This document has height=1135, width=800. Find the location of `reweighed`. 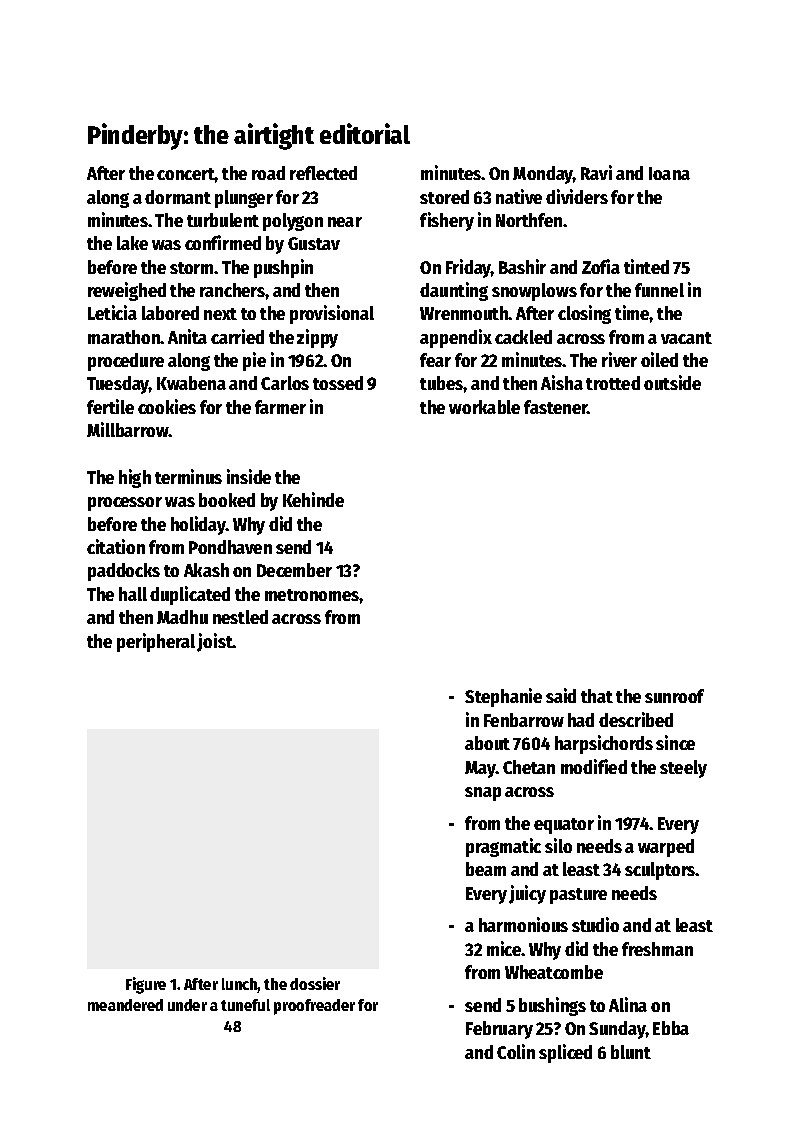

reweighed is located at coordinates (127, 291).
